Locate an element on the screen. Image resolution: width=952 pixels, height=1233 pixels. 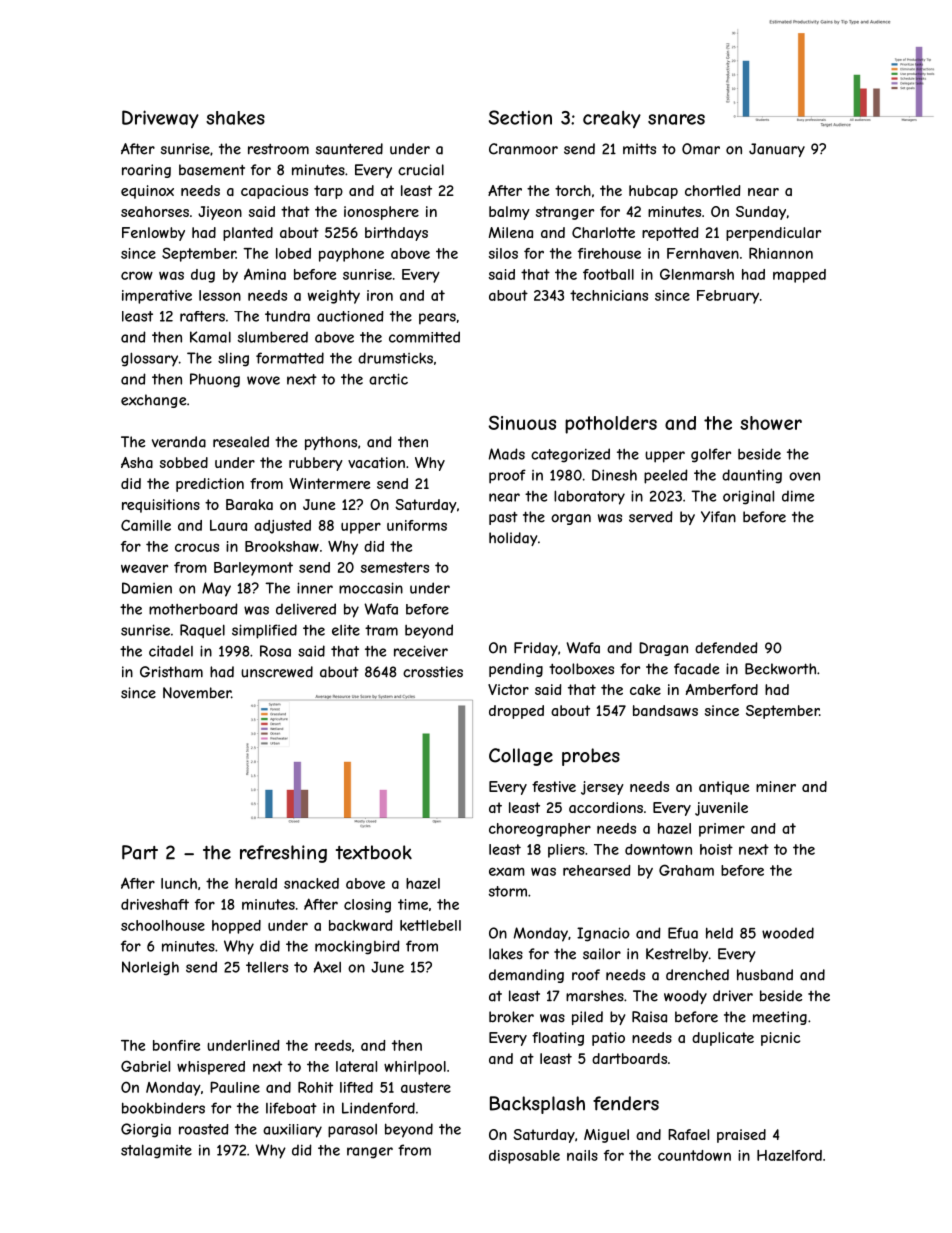
crow is located at coordinates (137, 275).
